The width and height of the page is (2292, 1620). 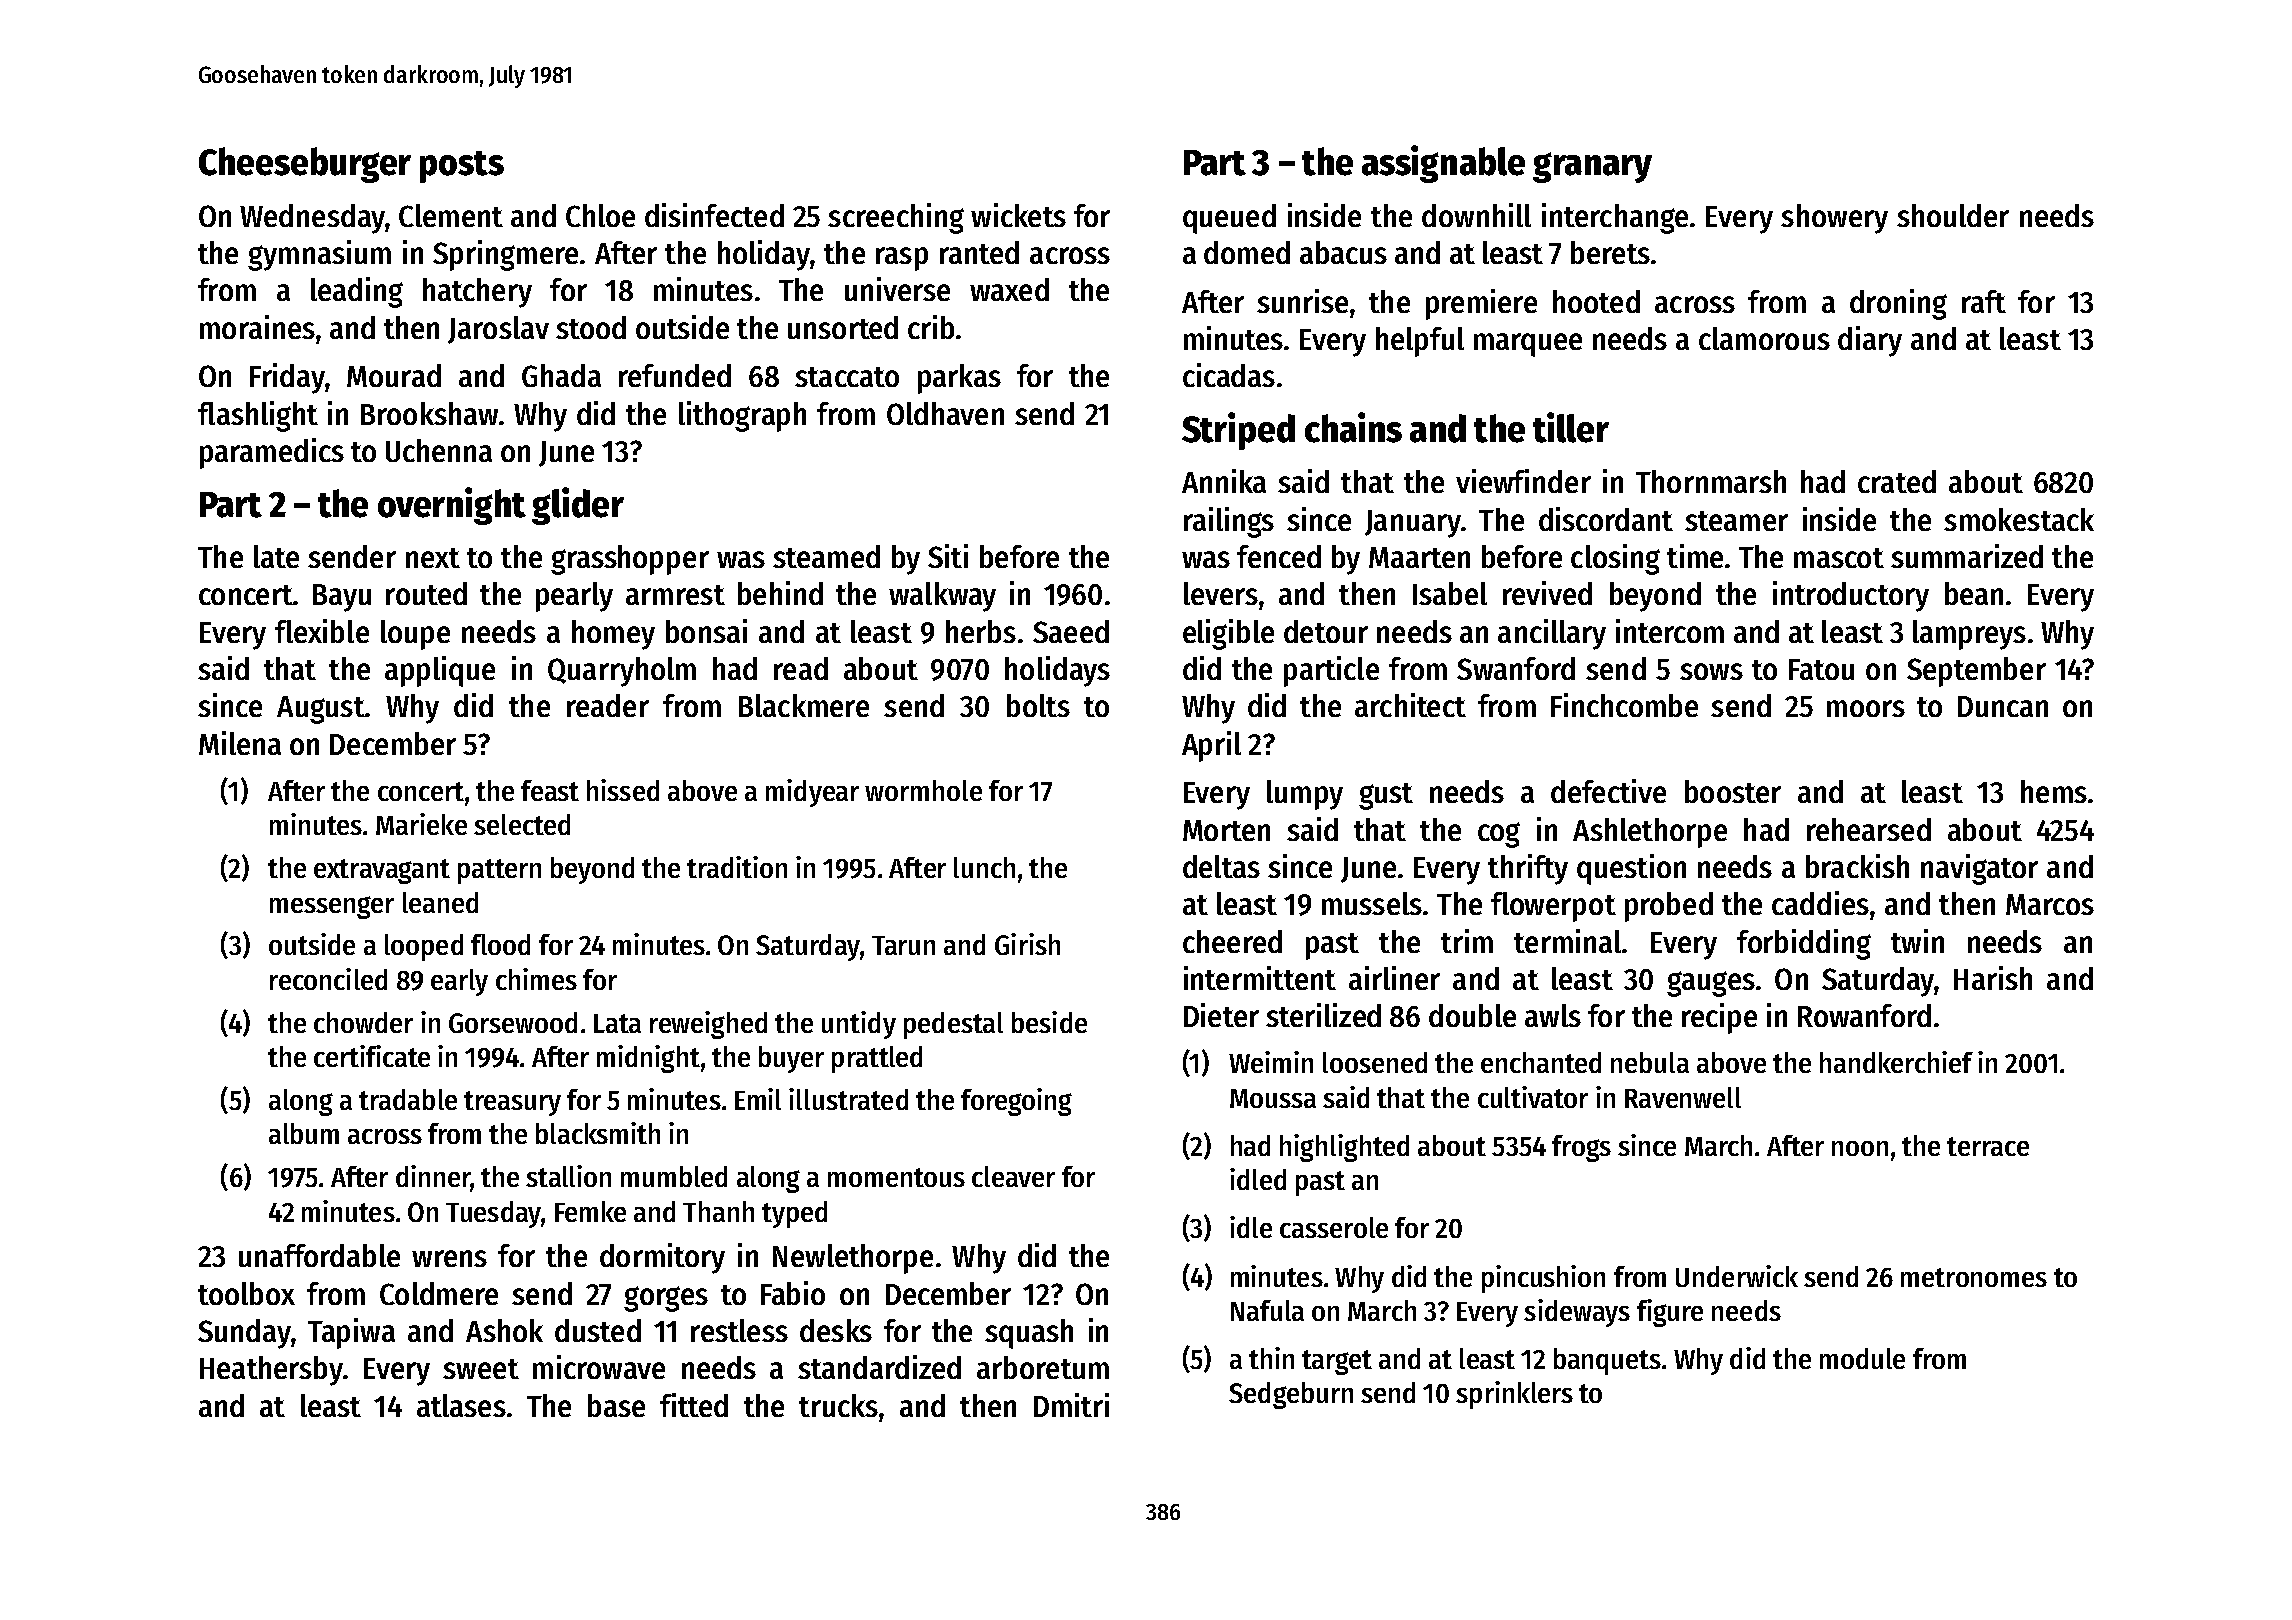 I want to click on levers, so click(x=1221, y=593).
